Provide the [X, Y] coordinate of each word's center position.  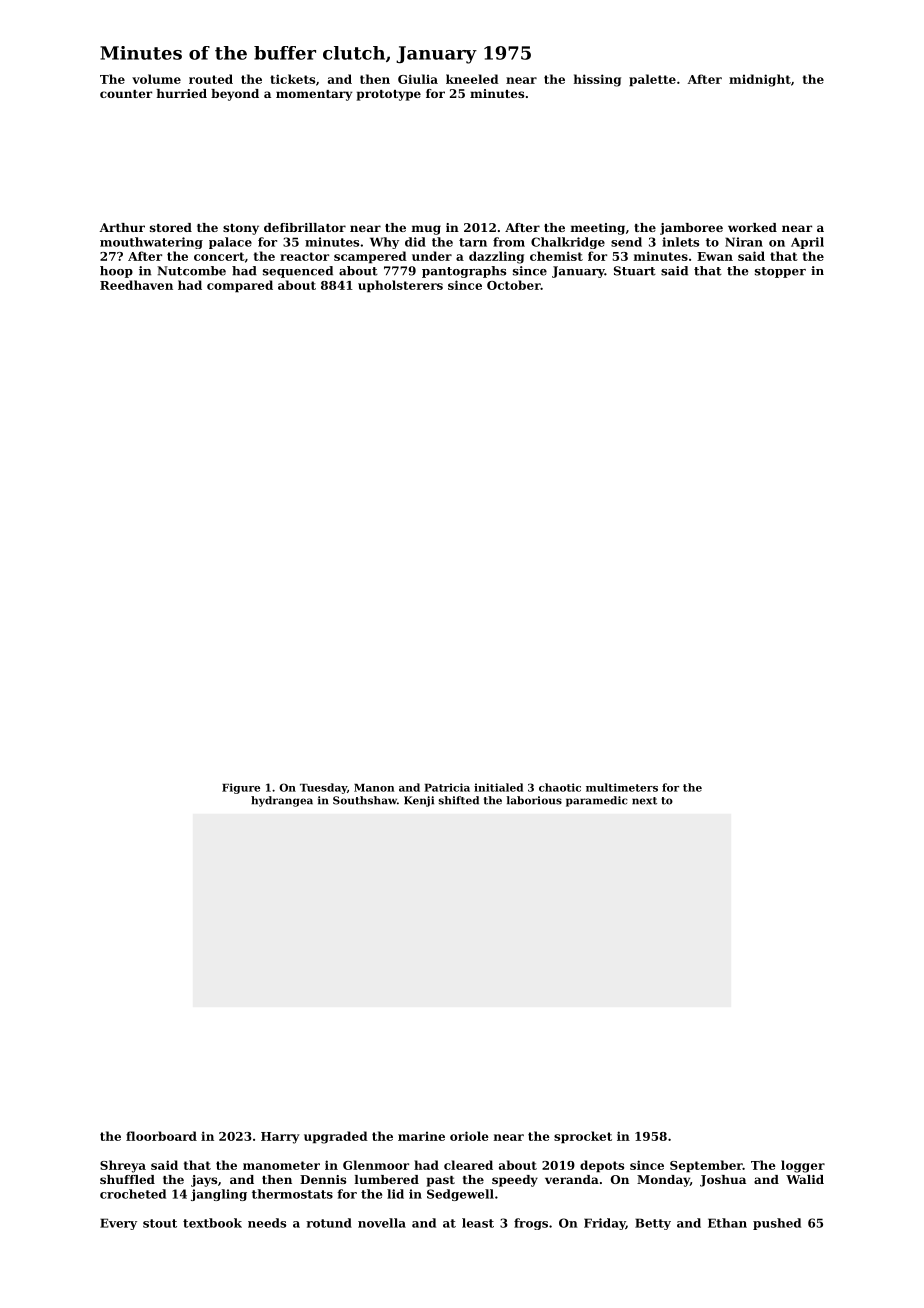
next [644, 801]
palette [652, 80]
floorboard [161, 1136]
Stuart [635, 271]
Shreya [123, 1166]
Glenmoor [376, 1165]
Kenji [419, 801]
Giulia [418, 79]
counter [126, 94]
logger [803, 1166]
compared [240, 286]
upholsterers [400, 286]
